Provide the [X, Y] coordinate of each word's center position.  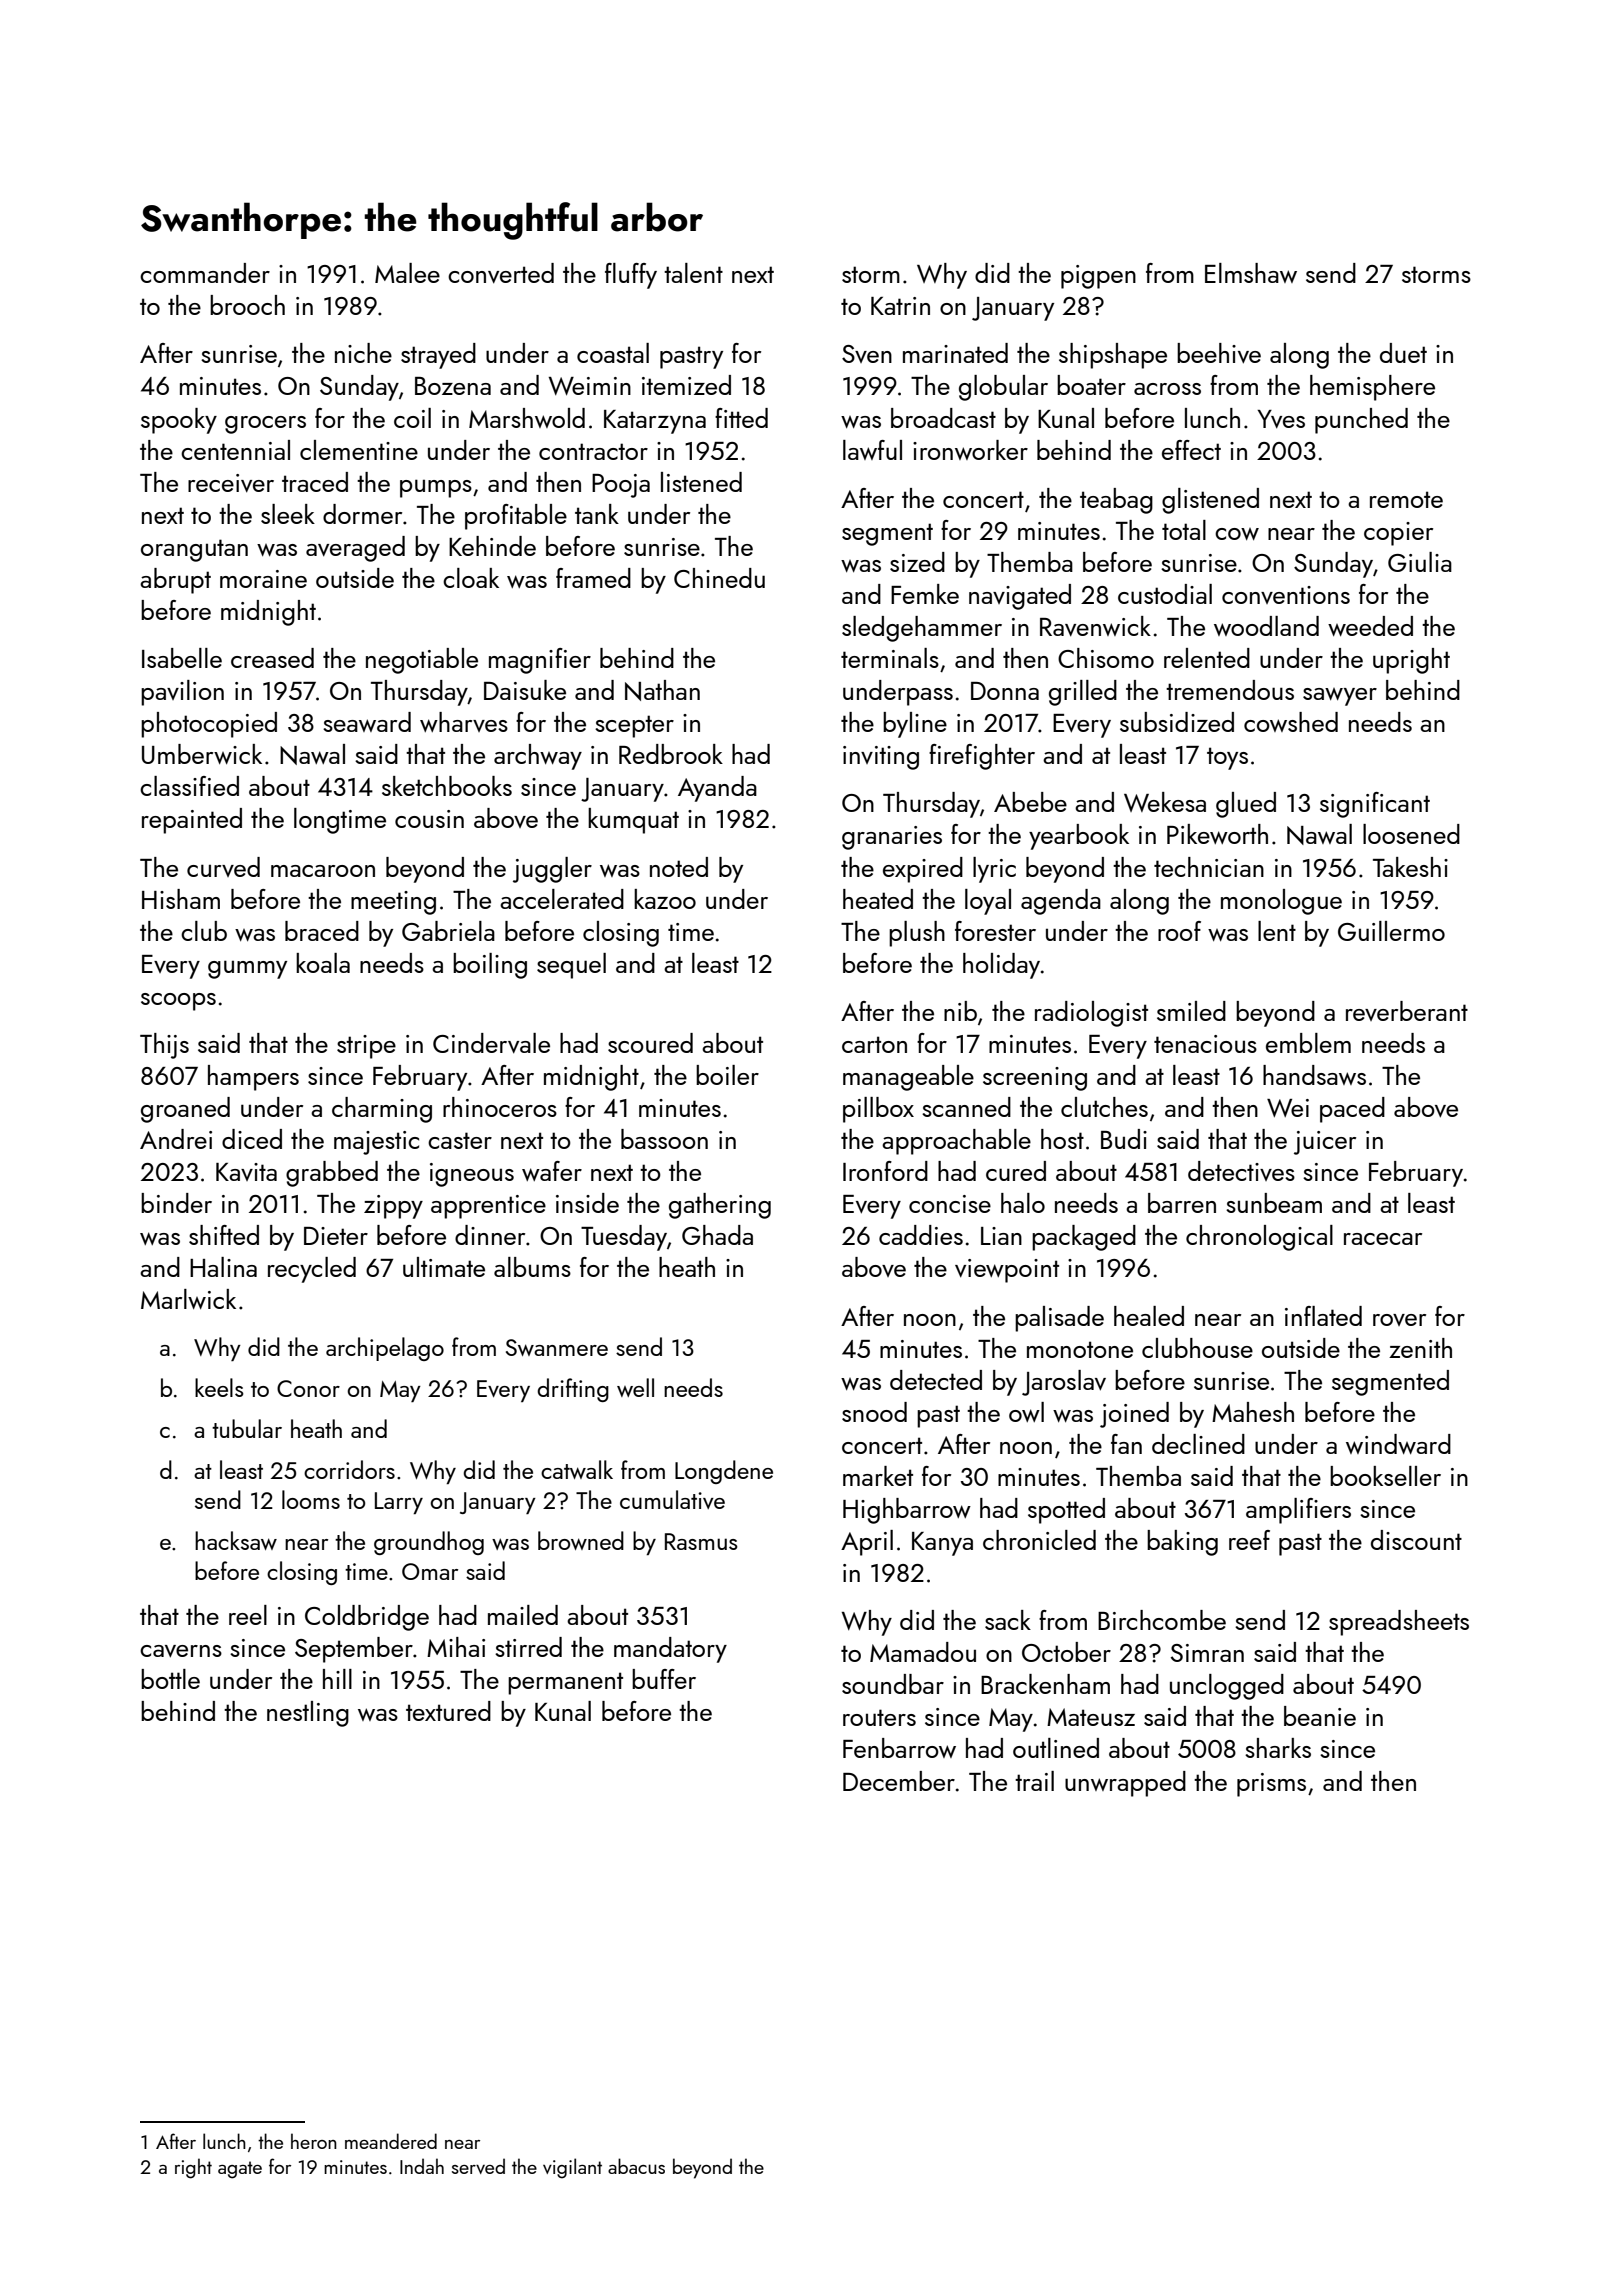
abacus [636, 2166]
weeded [1370, 626]
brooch [247, 305]
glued [1246, 805]
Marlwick [188, 1299]
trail [1034, 1781]
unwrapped [1125, 1784]
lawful [872, 450]
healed [1149, 1316]
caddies [921, 1235]
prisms [1271, 1785]
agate [240, 2170]
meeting [393, 903]
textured [448, 1711]
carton [874, 1044]
